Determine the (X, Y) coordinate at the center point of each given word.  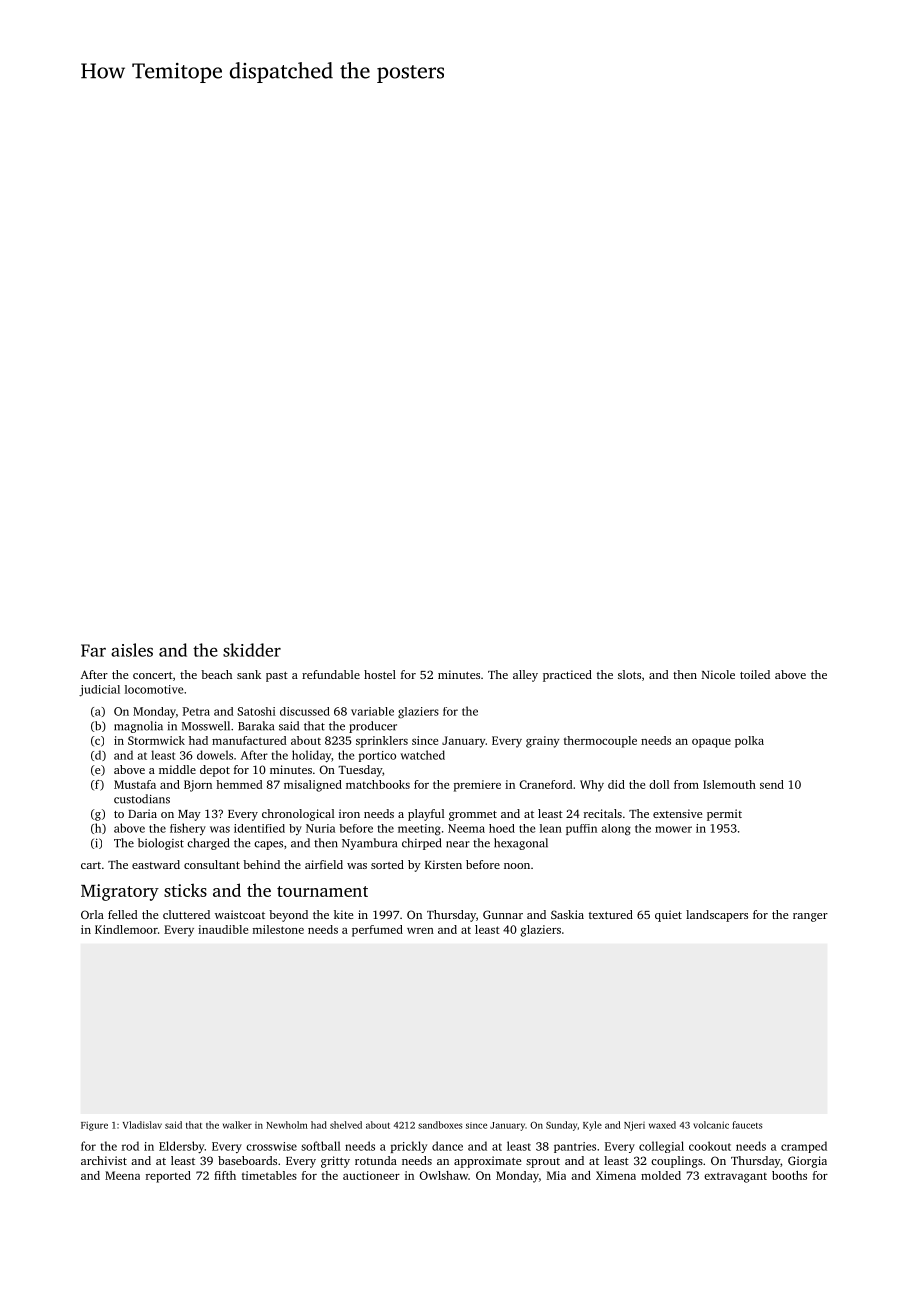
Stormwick (156, 740)
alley (525, 676)
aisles (132, 650)
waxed (662, 1125)
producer (373, 727)
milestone (278, 929)
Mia (556, 1175)
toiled (755, 674)
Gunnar (503, 914)
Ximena (616, 1175)
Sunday (561, 1126)
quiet (668, 916)
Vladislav (142, 1125)
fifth (225, 1175)
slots (629, 674)
